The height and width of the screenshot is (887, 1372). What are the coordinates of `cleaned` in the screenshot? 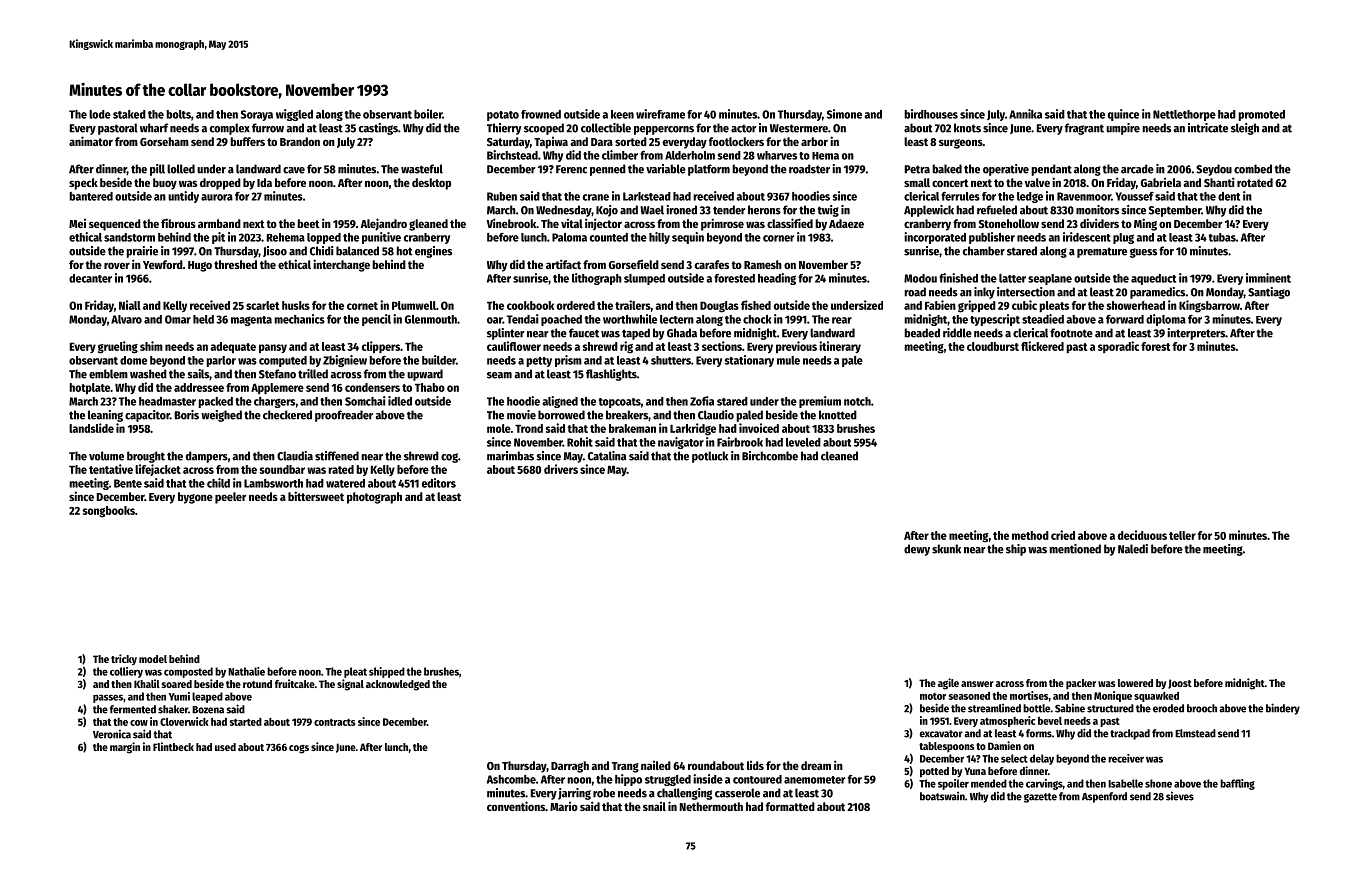 It's located at (839, 456).
